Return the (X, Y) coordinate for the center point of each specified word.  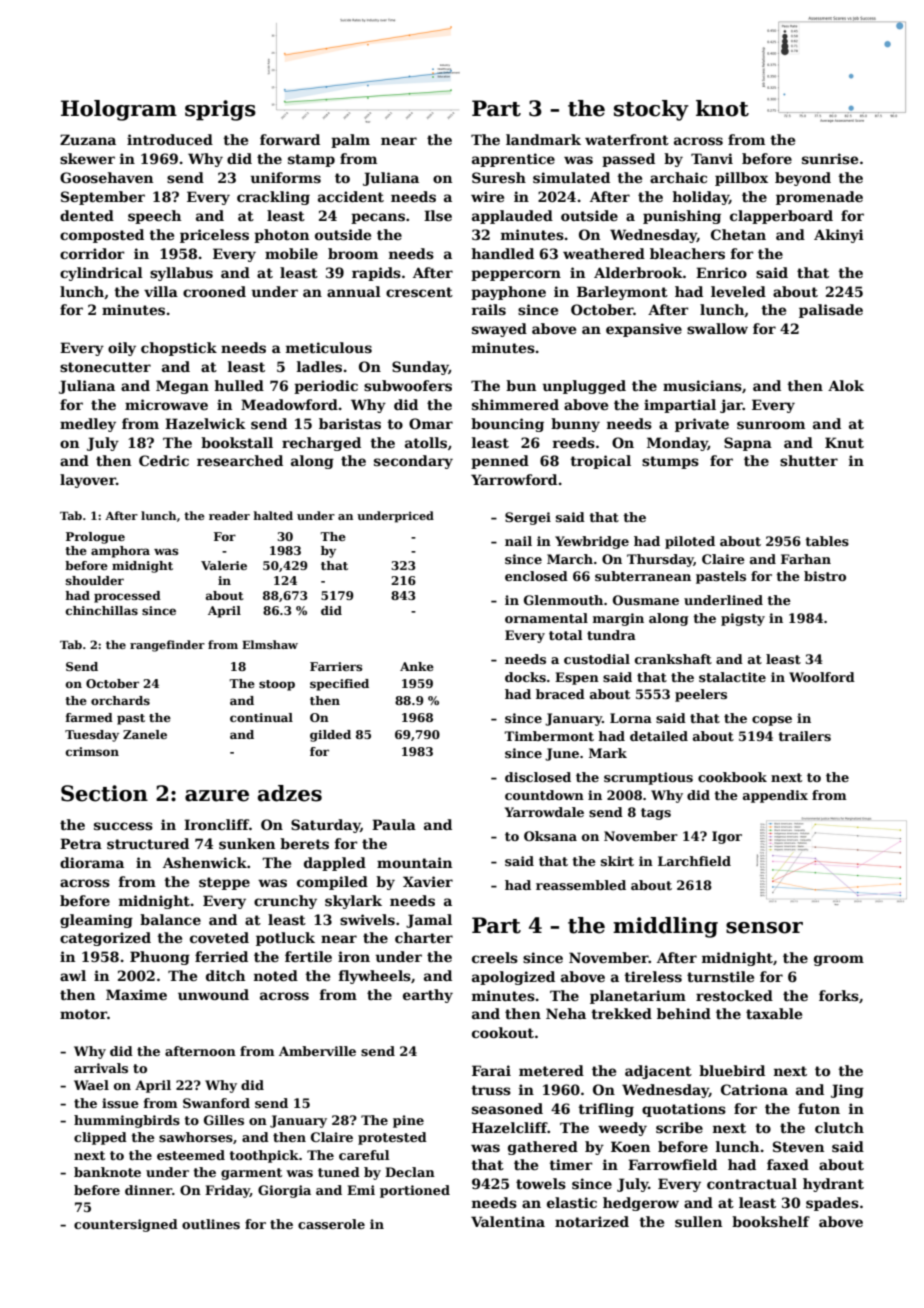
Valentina (508, 1221)
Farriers (336, 666)
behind (684, 1013)
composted (102, 236)
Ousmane (646, 600)
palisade (831, 311)
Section (104, 793)
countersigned (126, 1225)
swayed (499, 330)
